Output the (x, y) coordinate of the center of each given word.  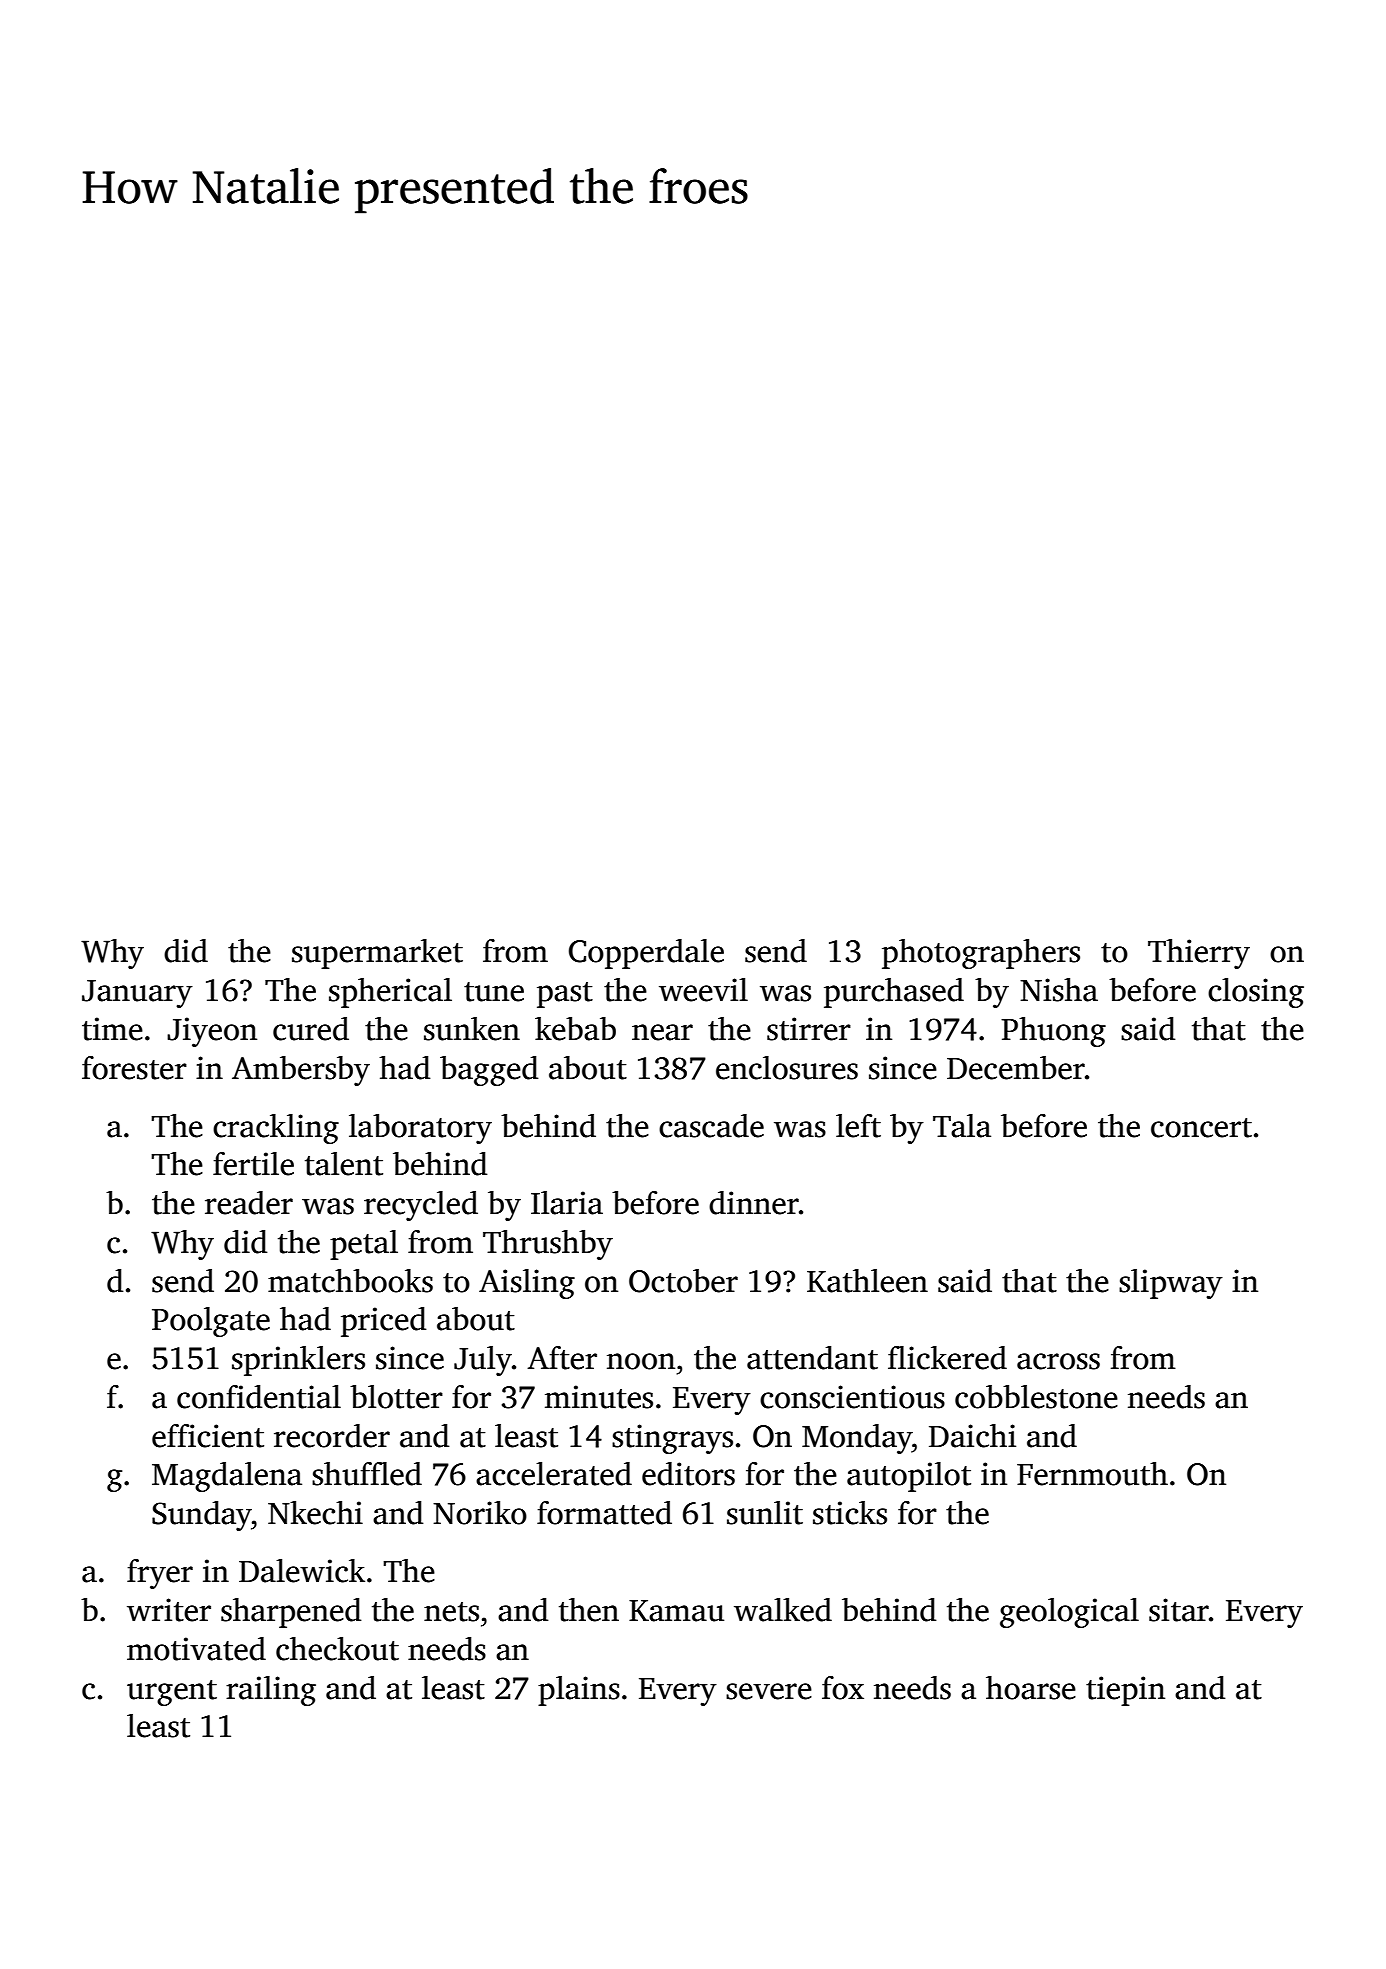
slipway (1171, 1284)
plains (579, 1691)
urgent (172, 1693)
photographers (981, 954)
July (483, 1361)
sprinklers (298, 1361)
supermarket (377, 954)
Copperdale (646, 954)
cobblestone (1036, 1397)
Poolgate (211, 1322)
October (683, 1281)
